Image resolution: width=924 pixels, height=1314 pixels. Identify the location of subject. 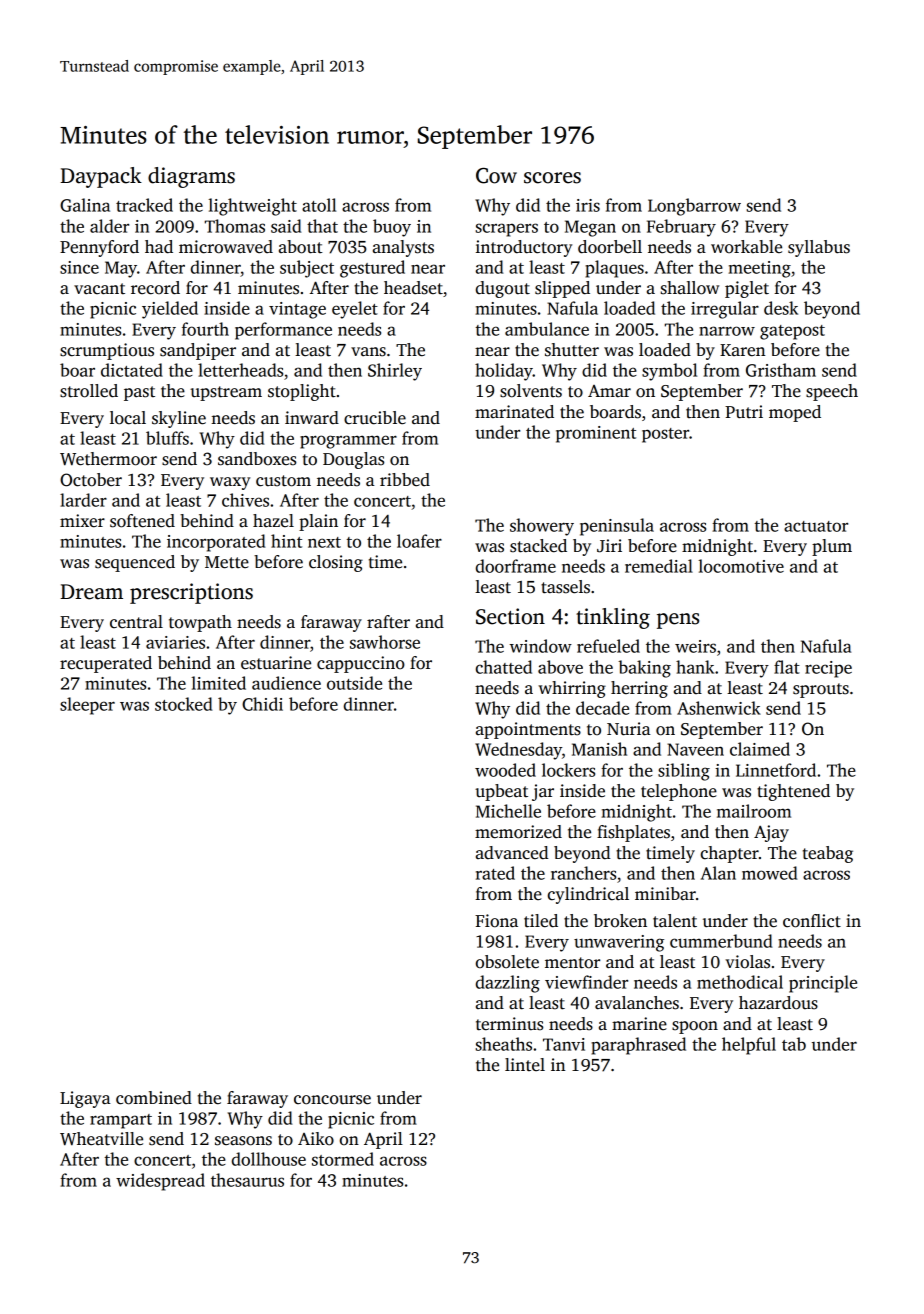
(307, 269).
